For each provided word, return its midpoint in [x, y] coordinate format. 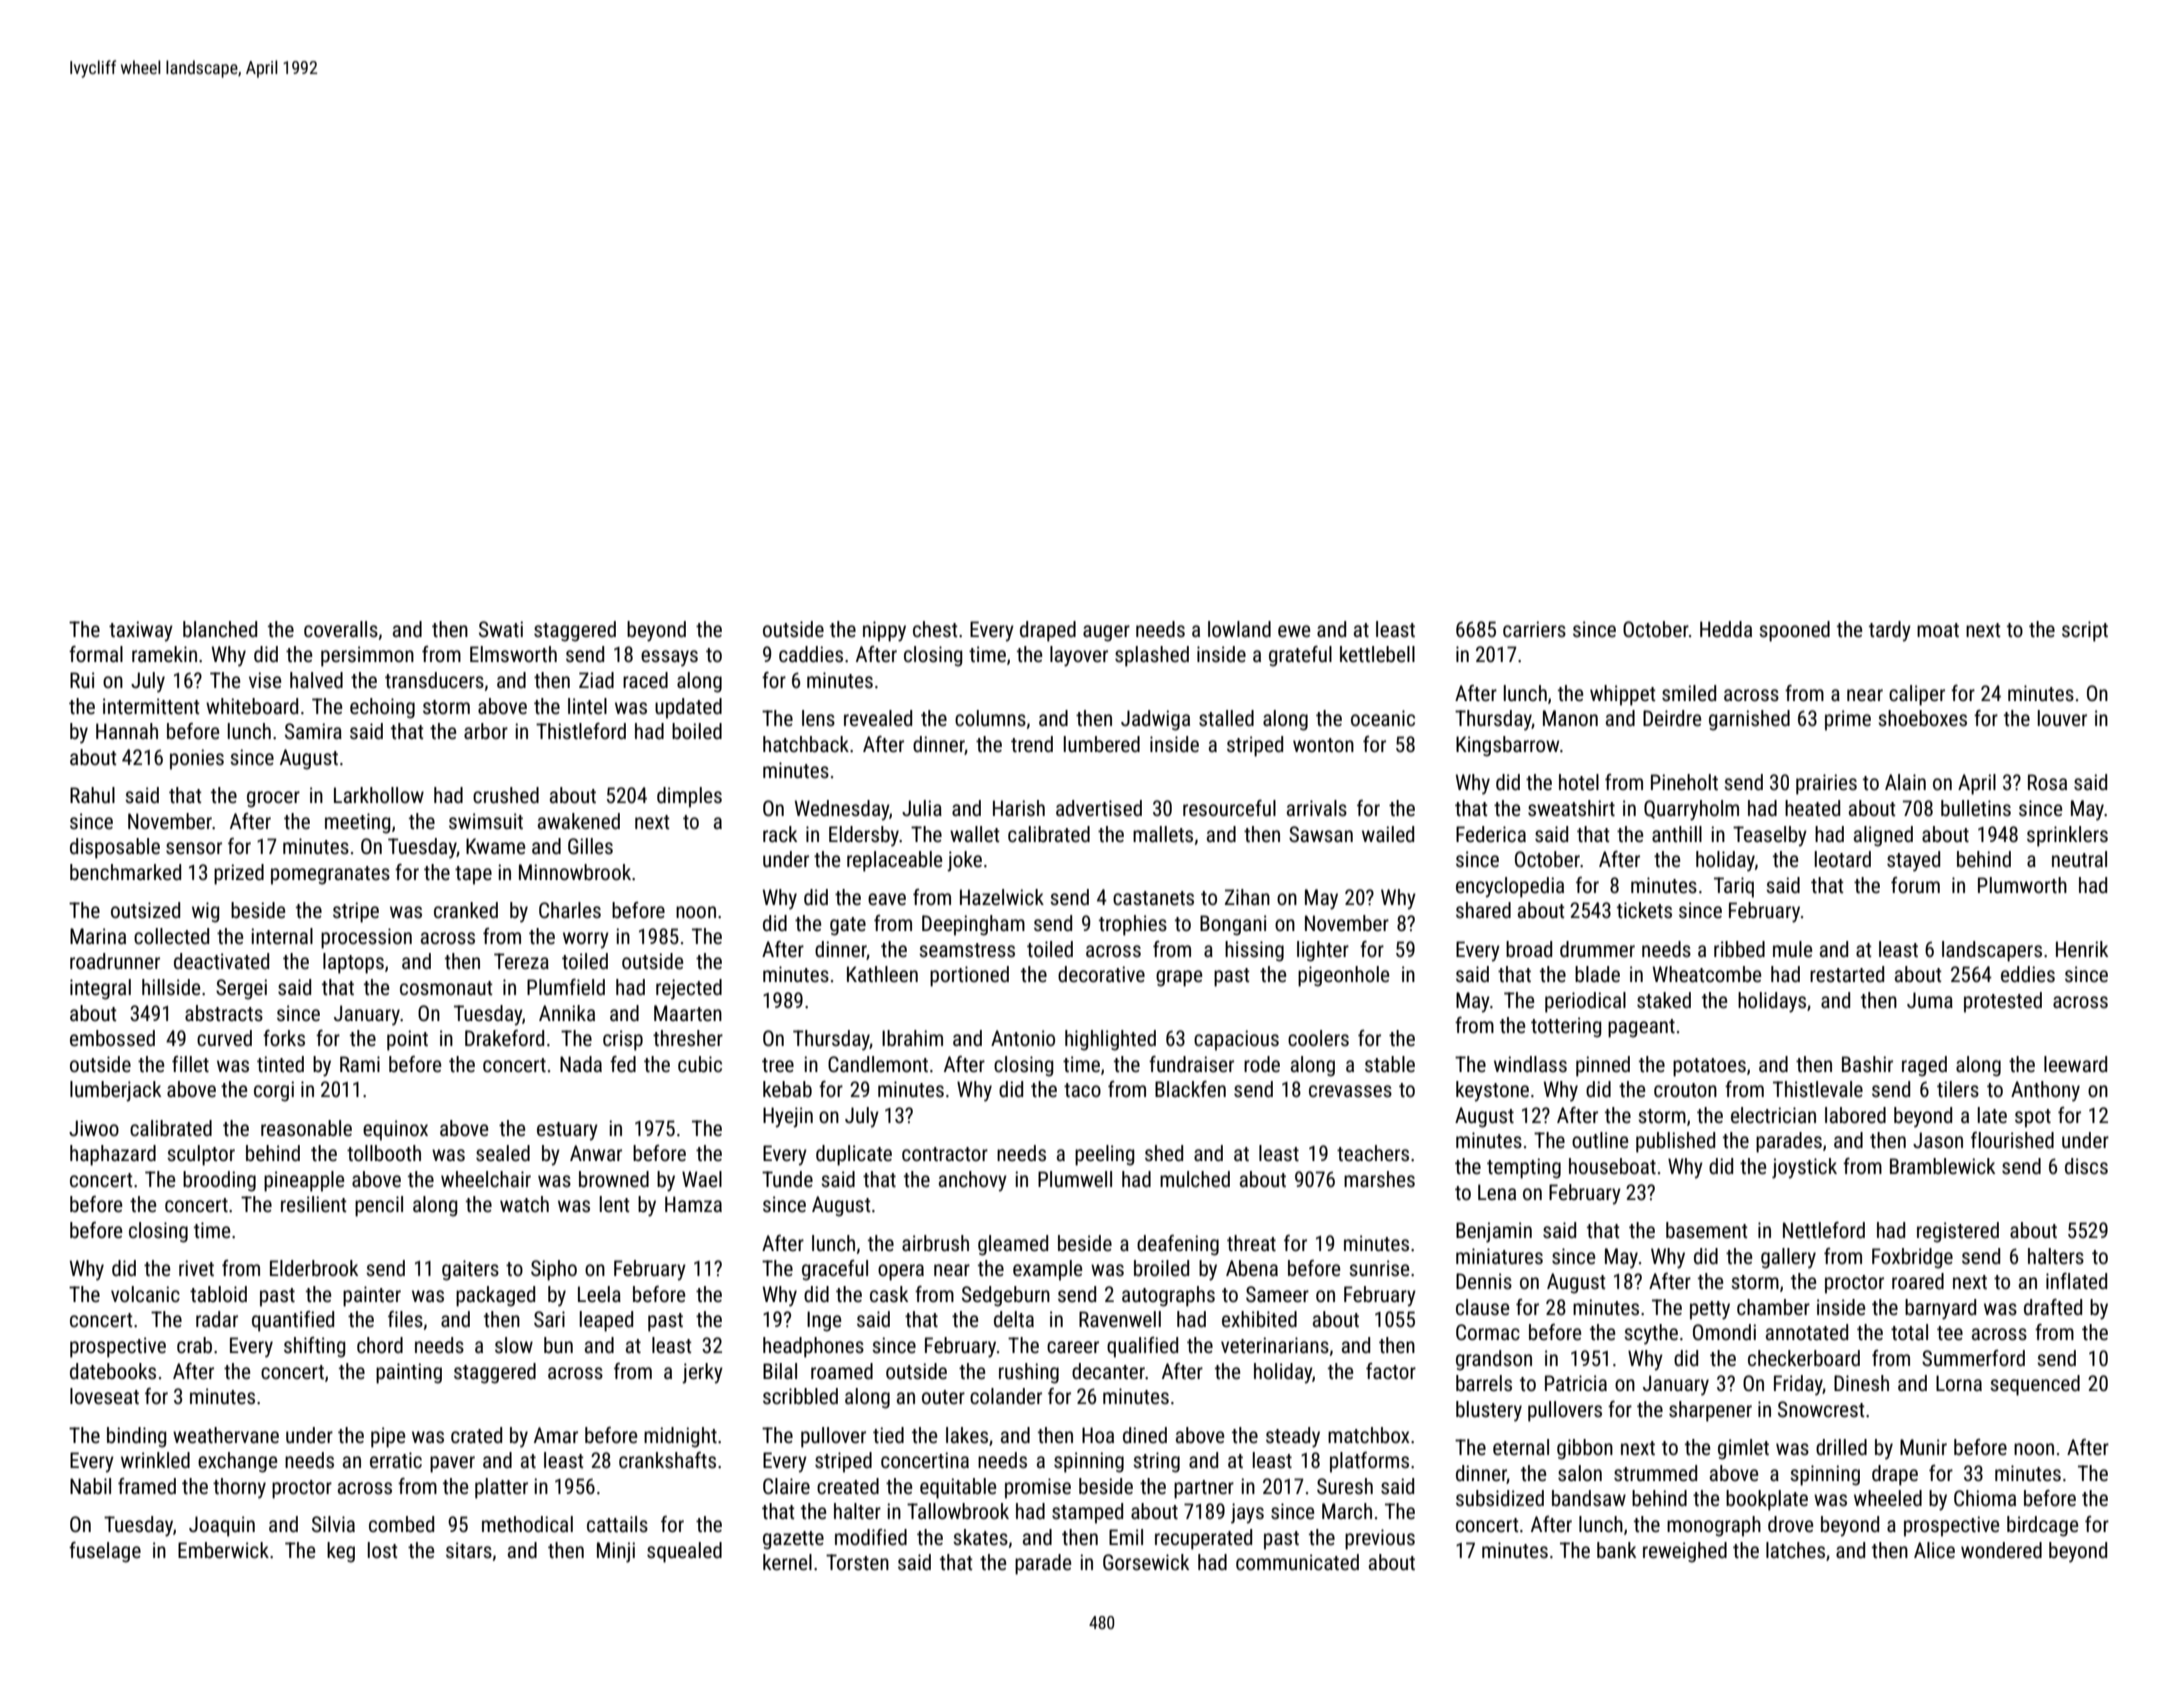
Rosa [2047, 782]
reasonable [306, 1128]
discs [2086, 1166]
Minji [616, 1552]
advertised [1099, 808]
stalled [1226, 718]
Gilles [590, 846]
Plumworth [2022, 885]
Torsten [857, 1562]
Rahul [92, 795]
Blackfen [1190, 1089]
